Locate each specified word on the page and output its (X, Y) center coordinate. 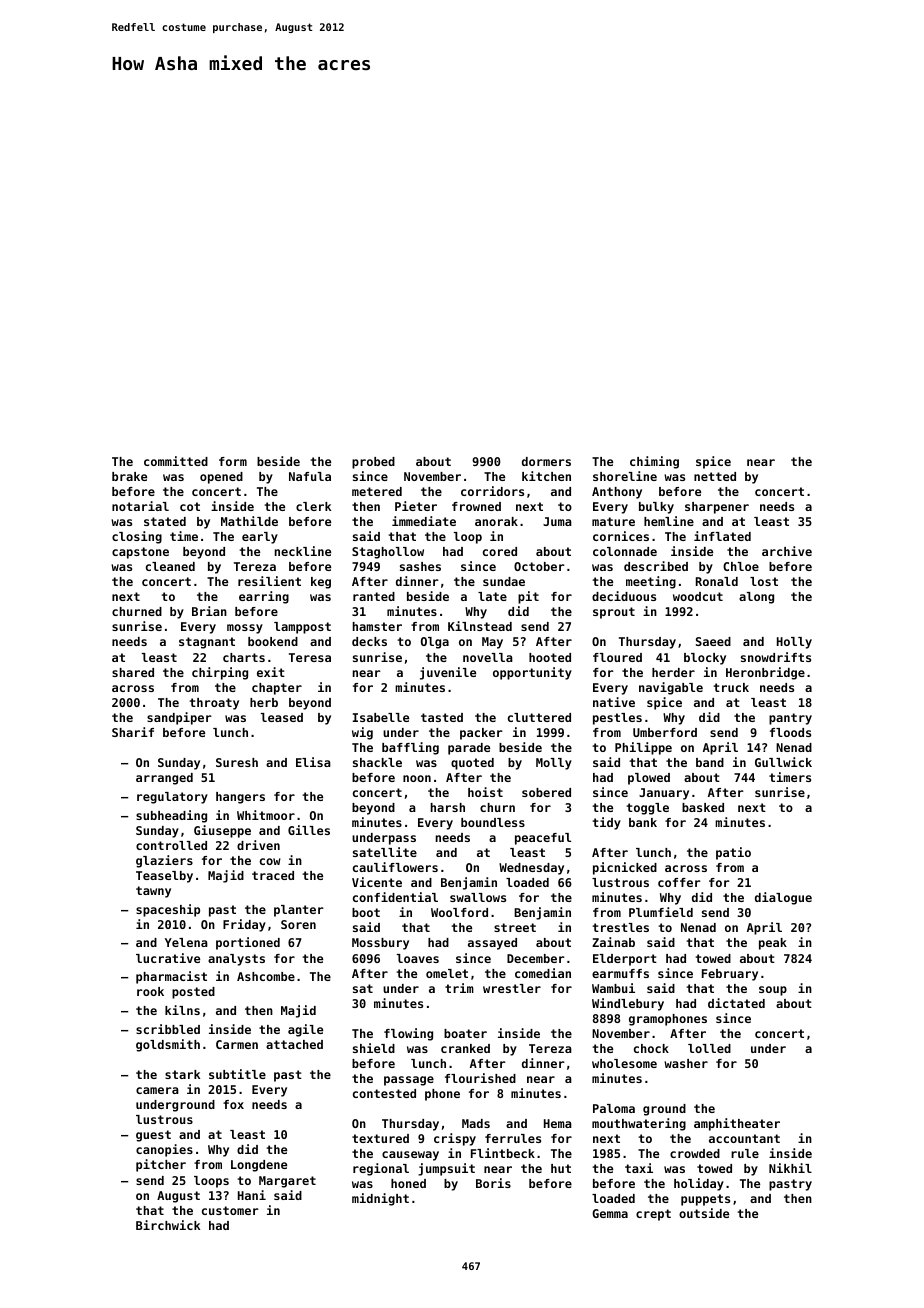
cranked (465, 1048)
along (756, 598)
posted (193, 993)
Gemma (610, 1213)
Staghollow (388, 553)
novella (488, 657)
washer (686, 1063)
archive (787, 551)
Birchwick (168, 1225)
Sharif (133, 732)
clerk (313, 506)
